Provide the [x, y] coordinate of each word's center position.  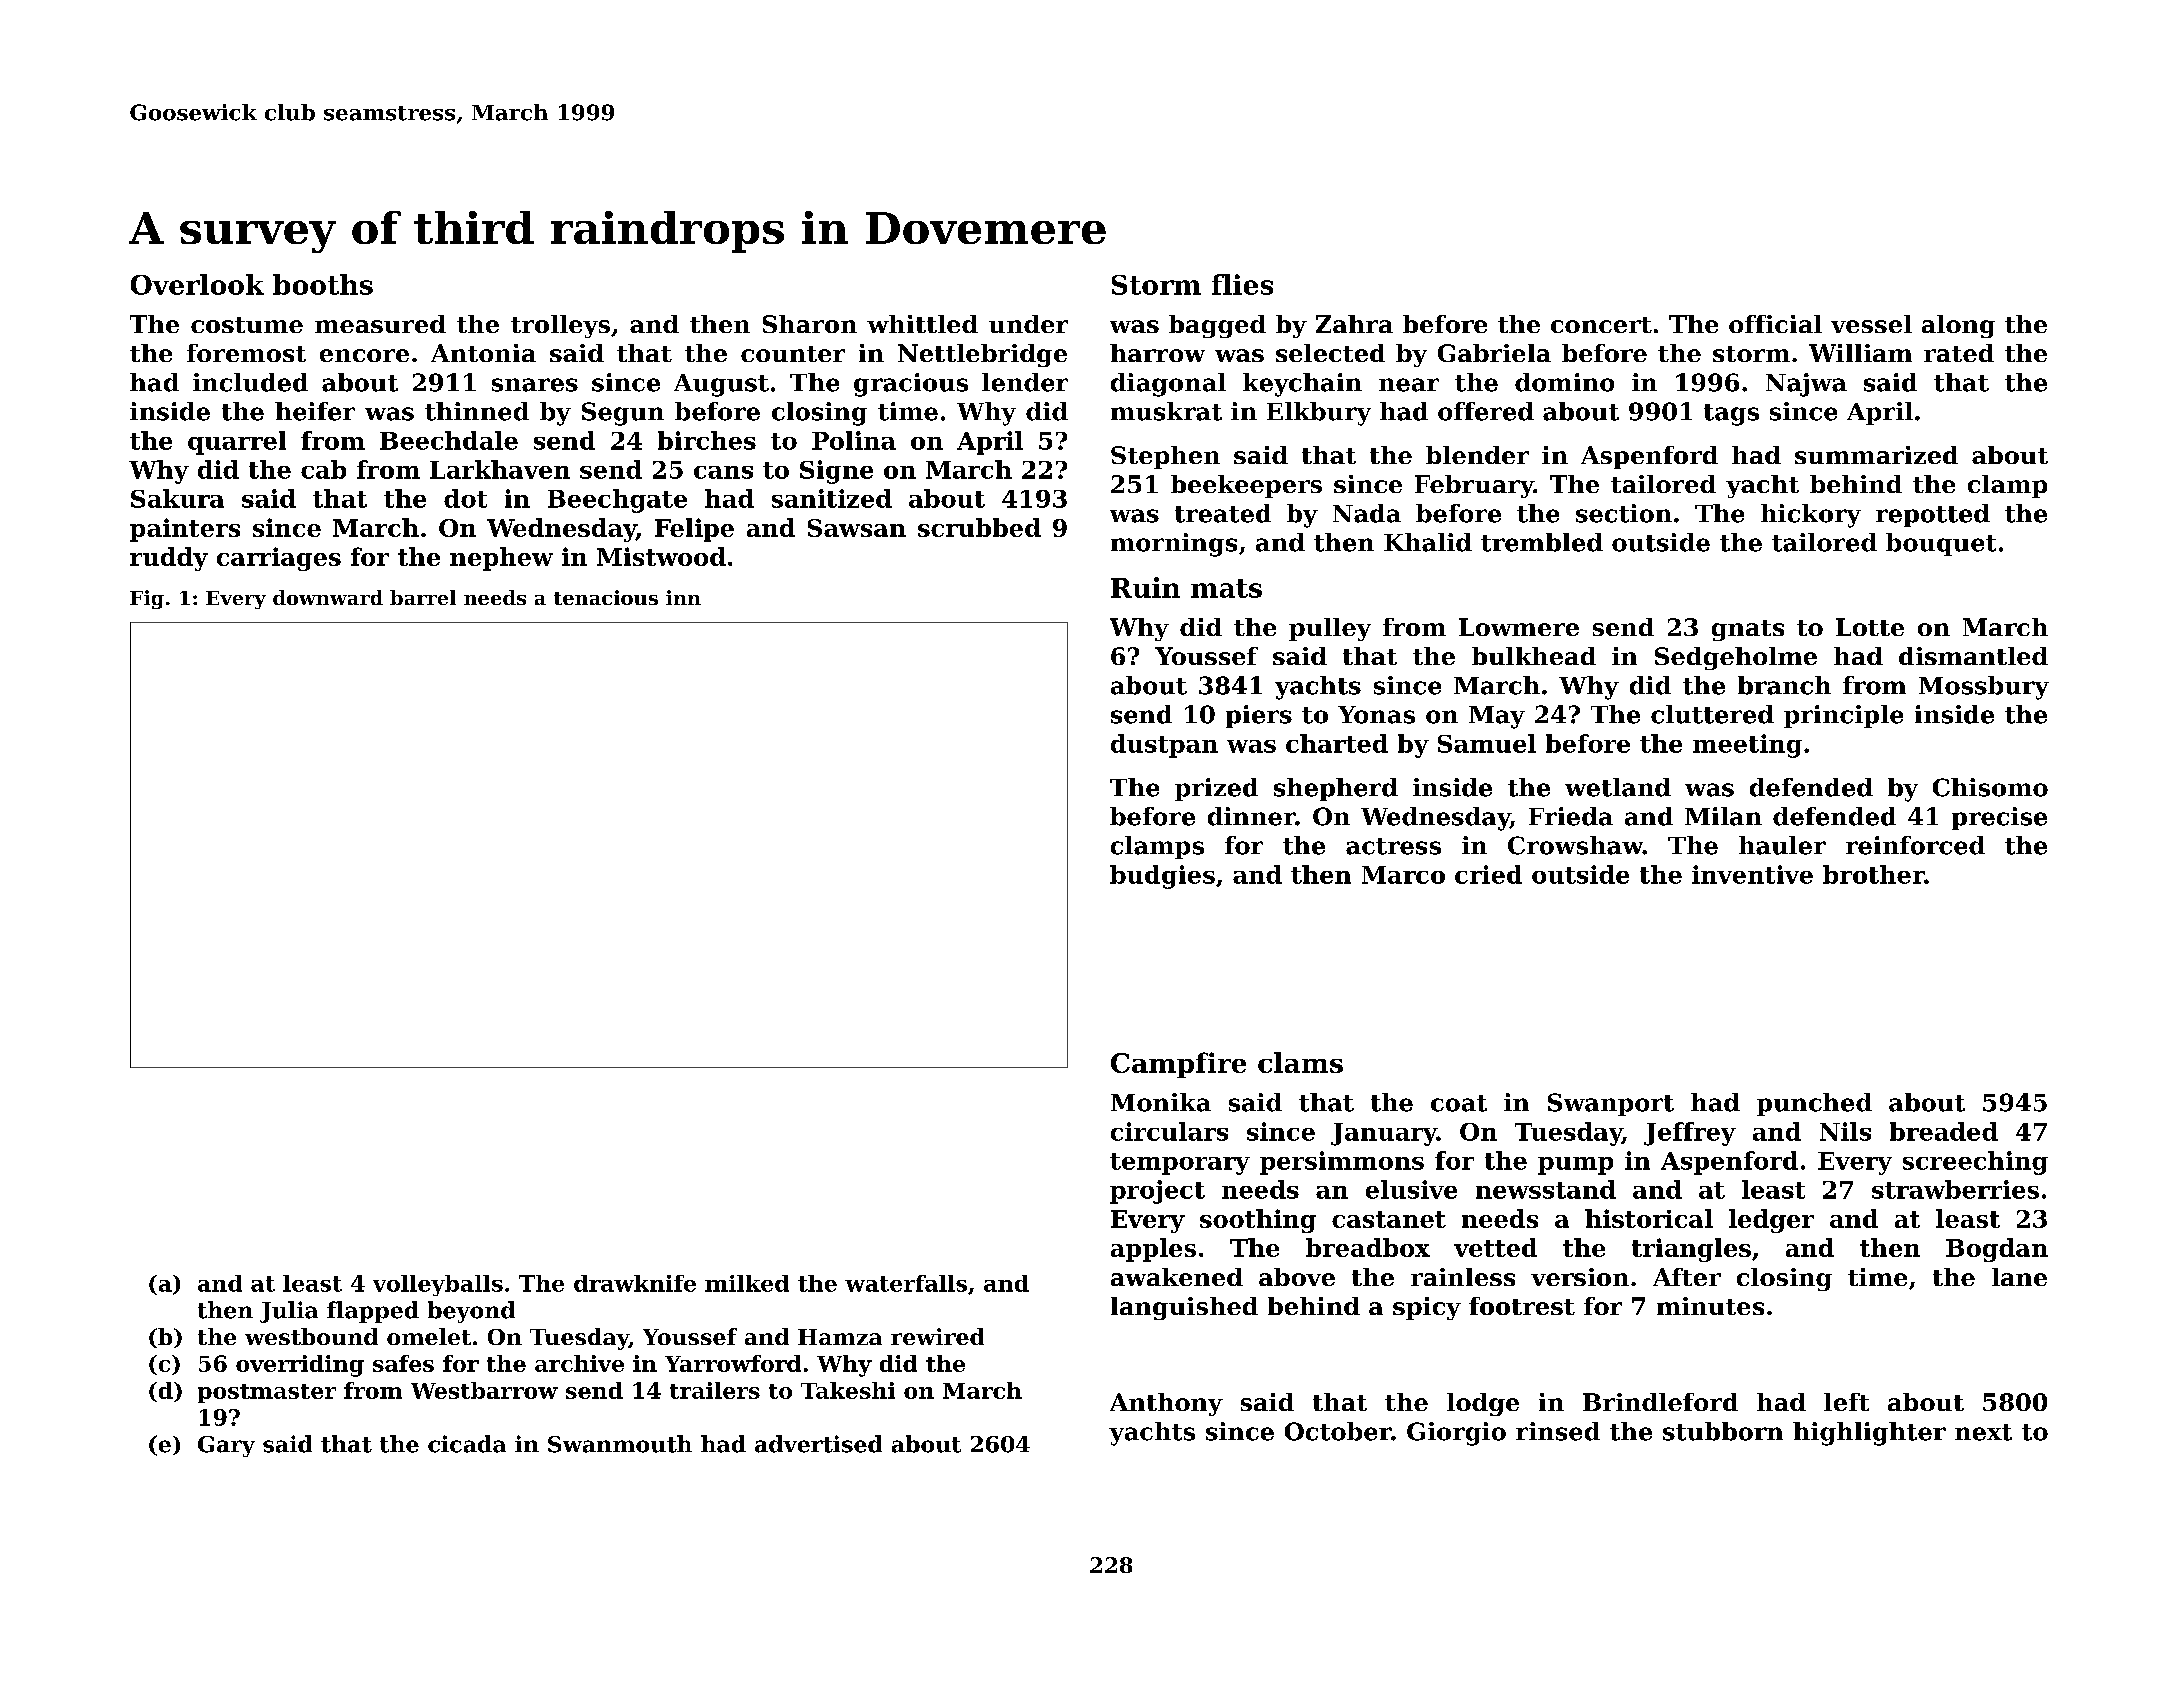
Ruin [1145, 587]
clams [1300, 1062]
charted [1337, 743]
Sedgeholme [1736, 658]
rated [1959, 353]
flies [1242, 284]
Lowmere [1519, 627]
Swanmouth [620, 1444]
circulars [1169, 1131]
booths [323, 284]
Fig [147, 599]
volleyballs [438, 1285]
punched [1814, 1104]
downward [328, 597]
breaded [1944, 1131]
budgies [1162, 877]
